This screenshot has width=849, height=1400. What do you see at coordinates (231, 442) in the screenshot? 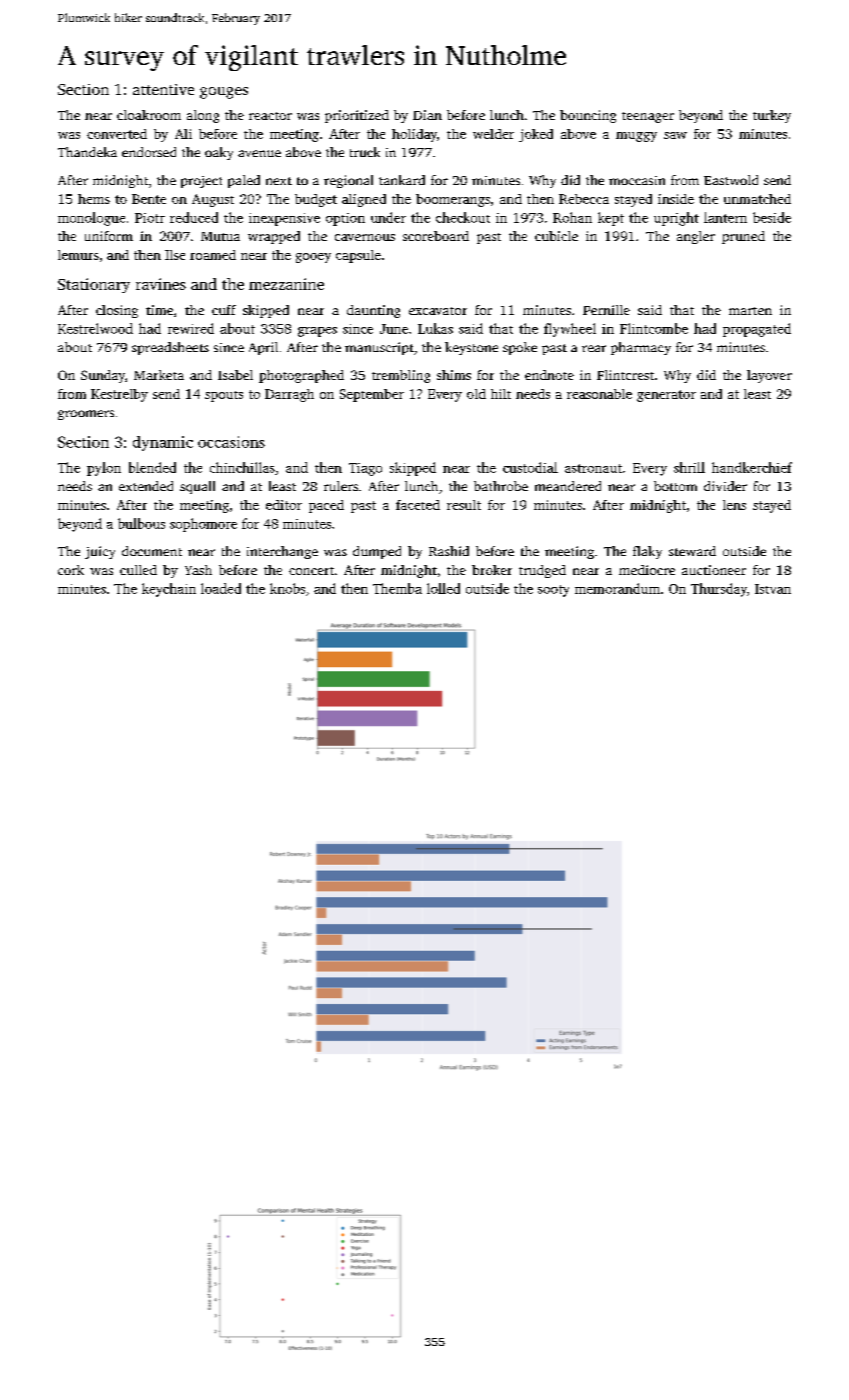
I see `occasions` at bounding box center [231, 442].
